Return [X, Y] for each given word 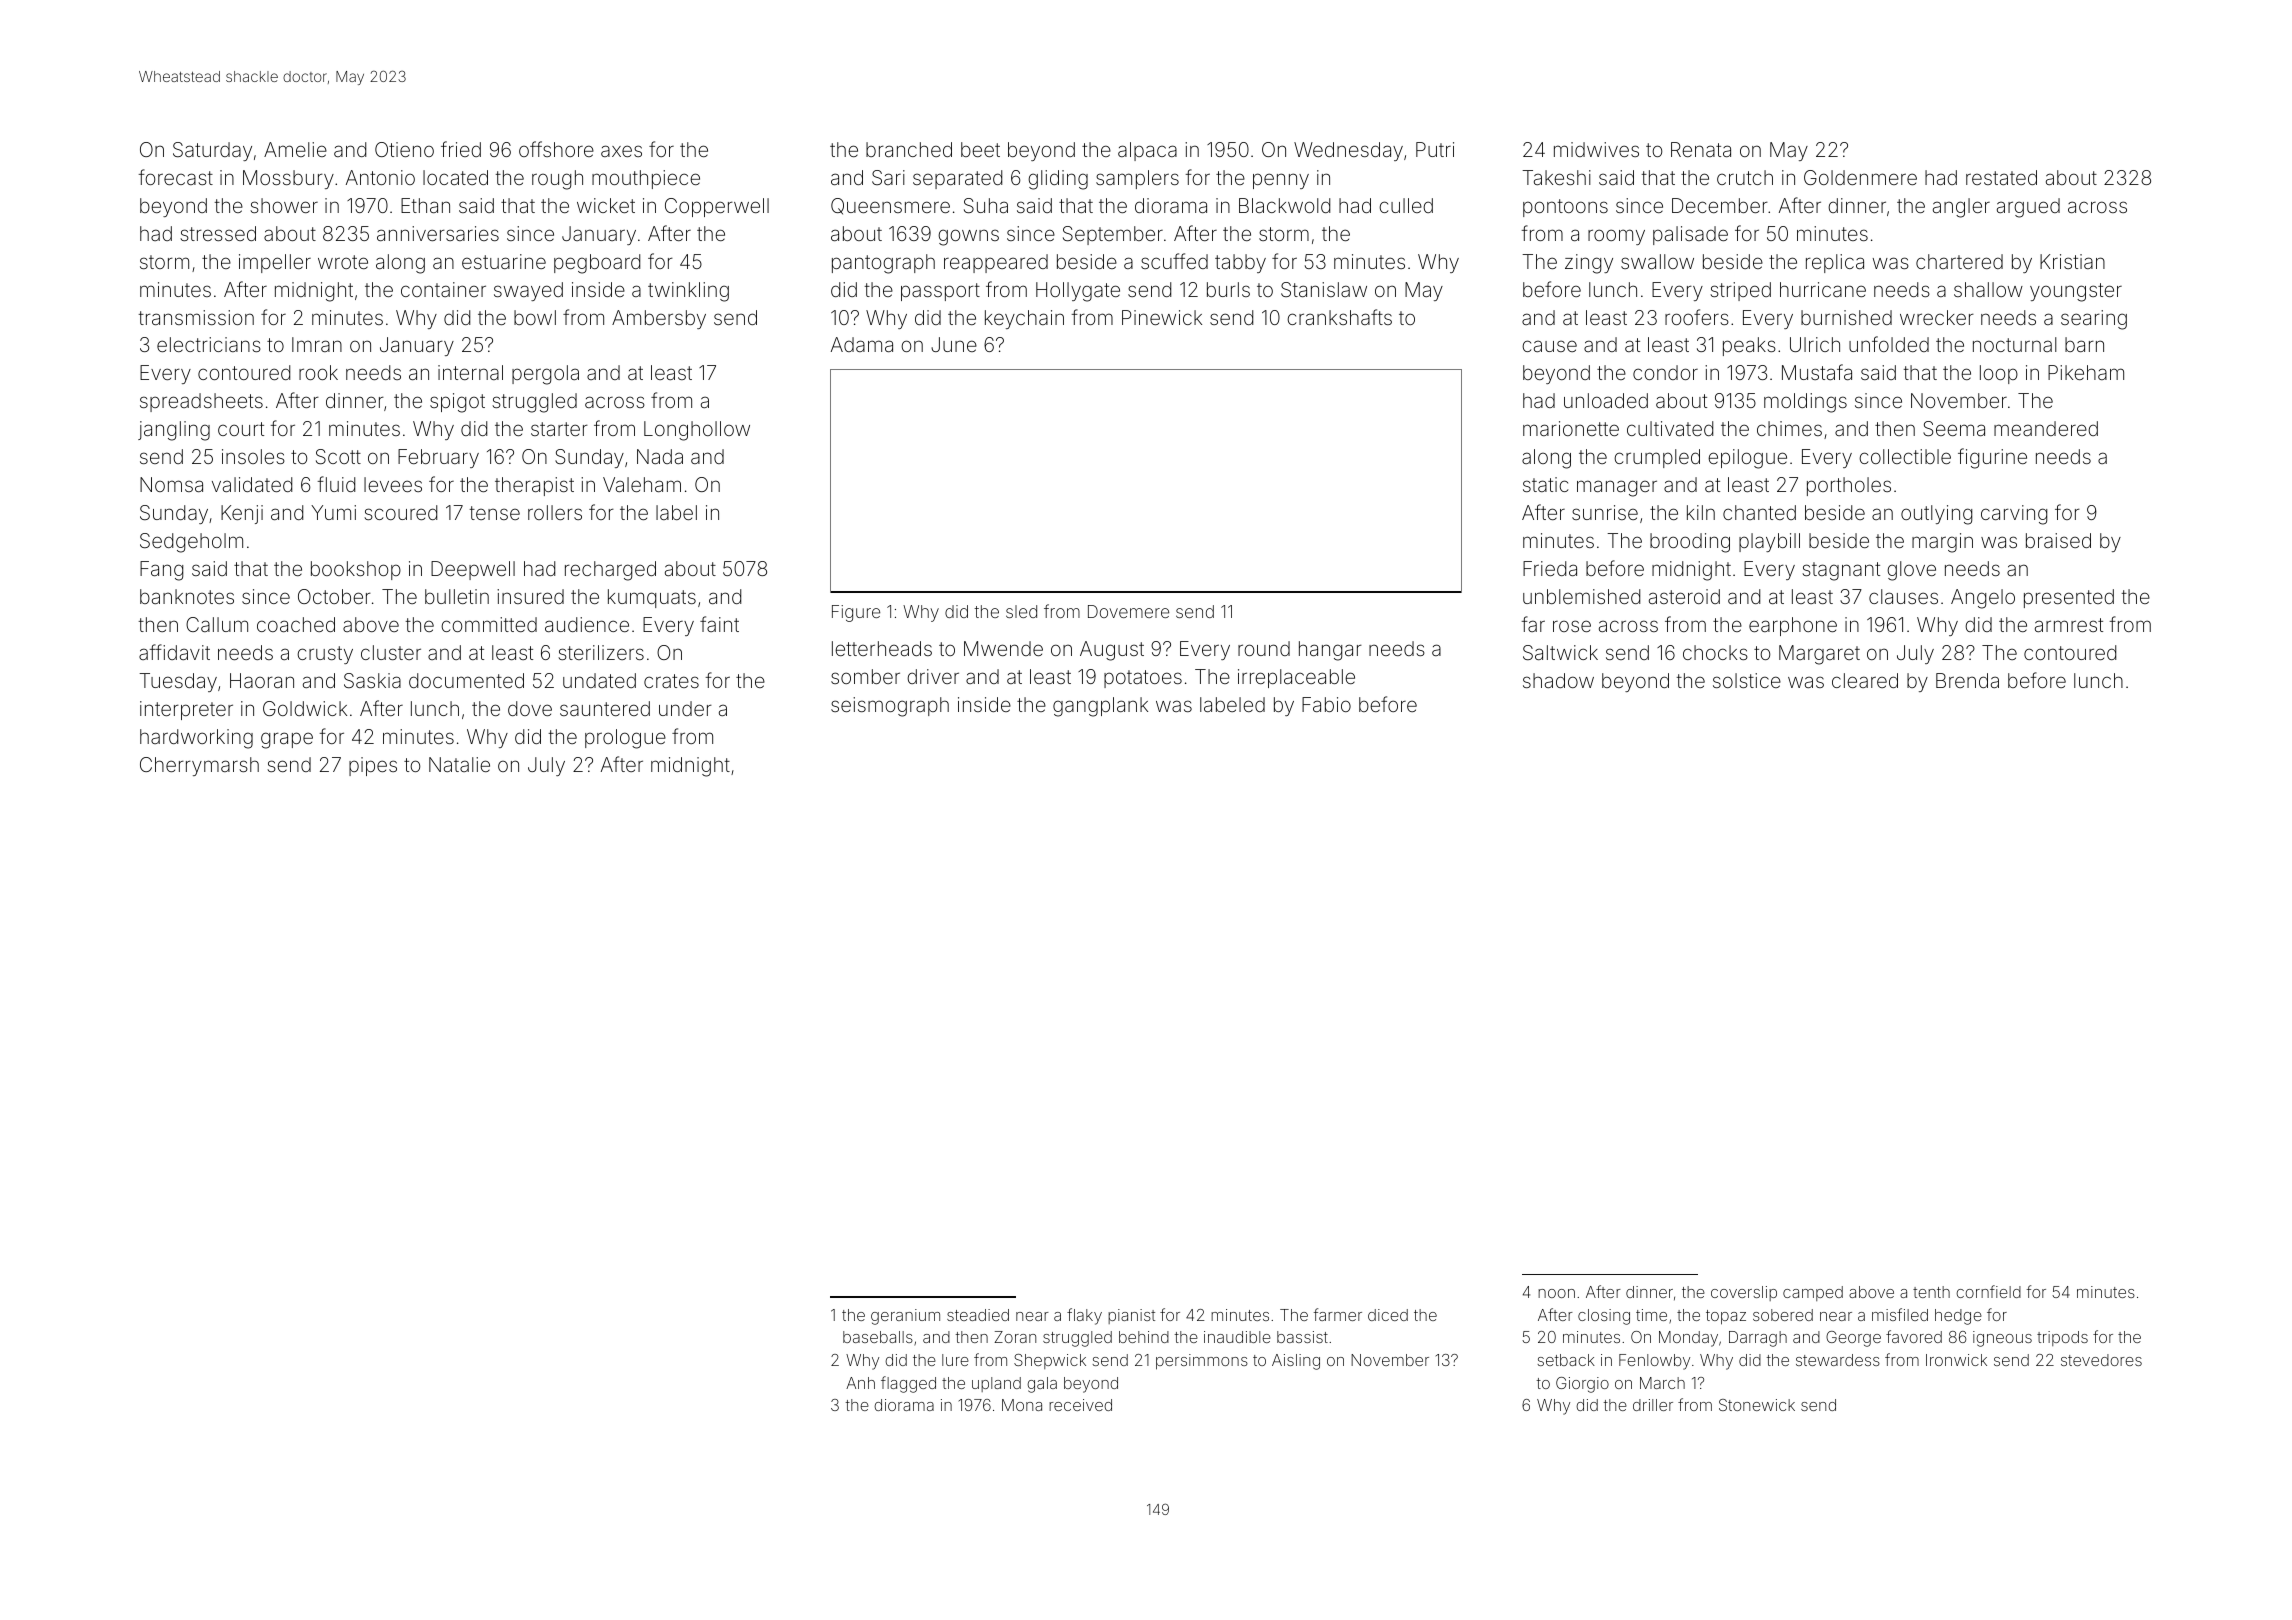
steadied [978, 1315]
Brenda [1967, 680]
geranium [905, 1317]
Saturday [212, 151]
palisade [1690, 235]
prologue [625, 739]
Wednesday [1348, 151]
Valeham [642, 484]
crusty [325, 655]
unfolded [1889, 344]
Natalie [459, 764]
